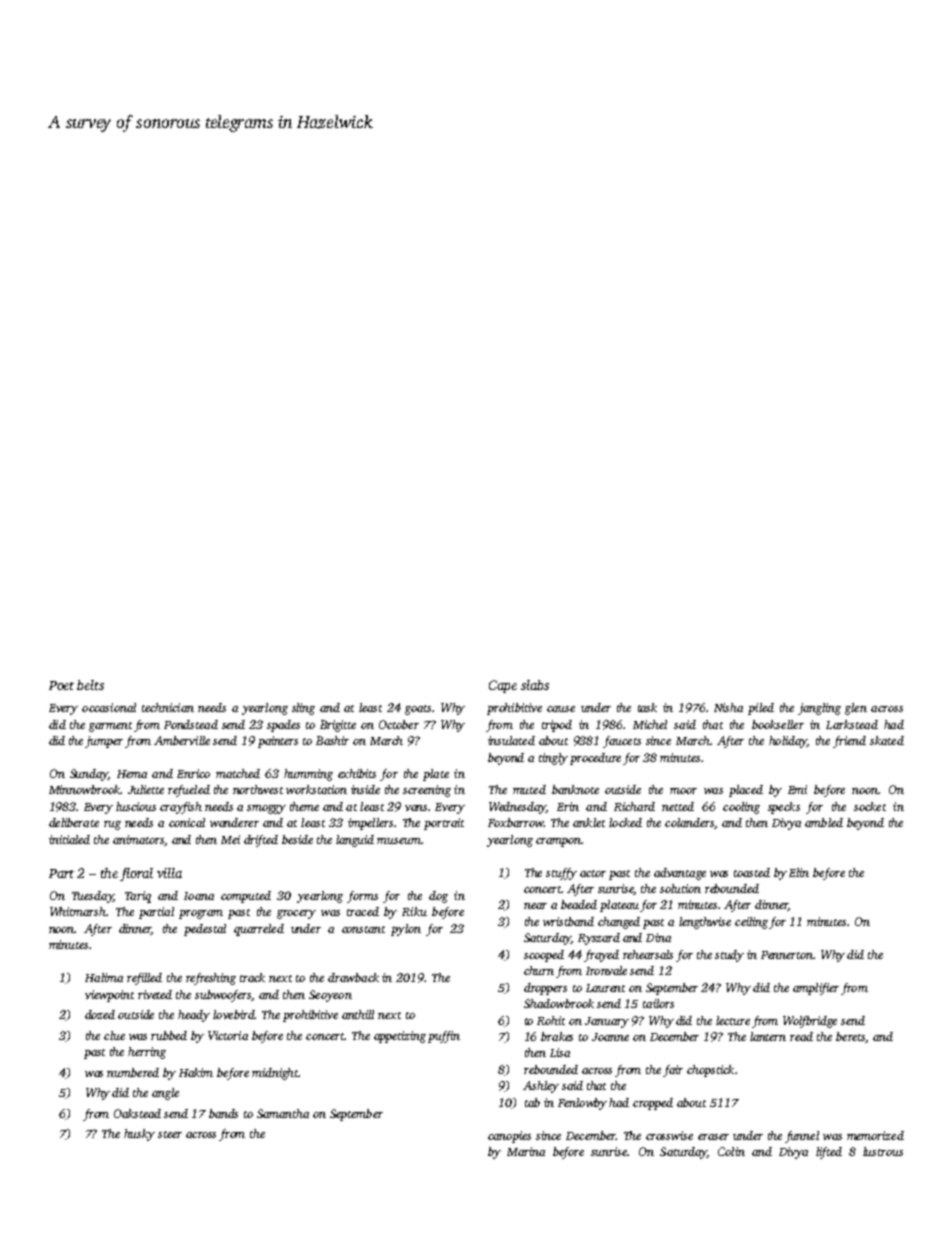 This screenshot has width=952, height=1233. Describe the element at coordinates (308, 775) in the screenshot. I see `humming` at that location.
